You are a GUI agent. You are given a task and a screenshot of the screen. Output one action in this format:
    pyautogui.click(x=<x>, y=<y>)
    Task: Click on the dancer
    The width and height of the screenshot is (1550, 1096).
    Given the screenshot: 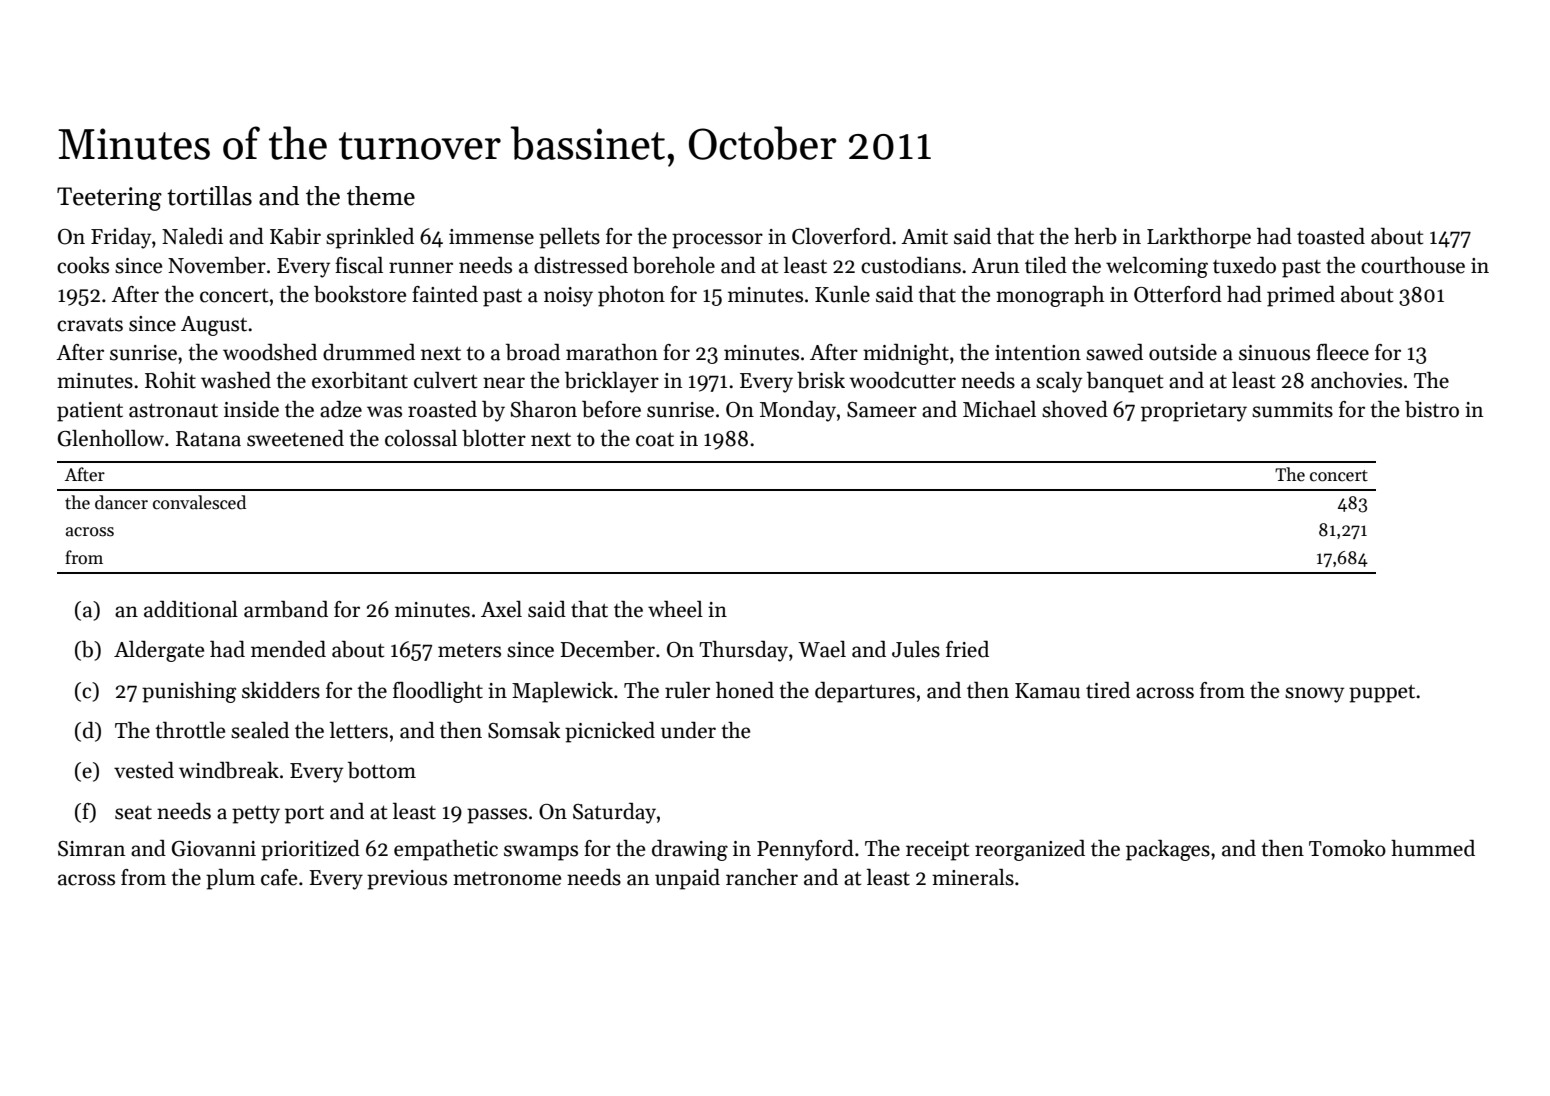 What is the action you would take?
    pyautogui.click(x=121, y=502)
